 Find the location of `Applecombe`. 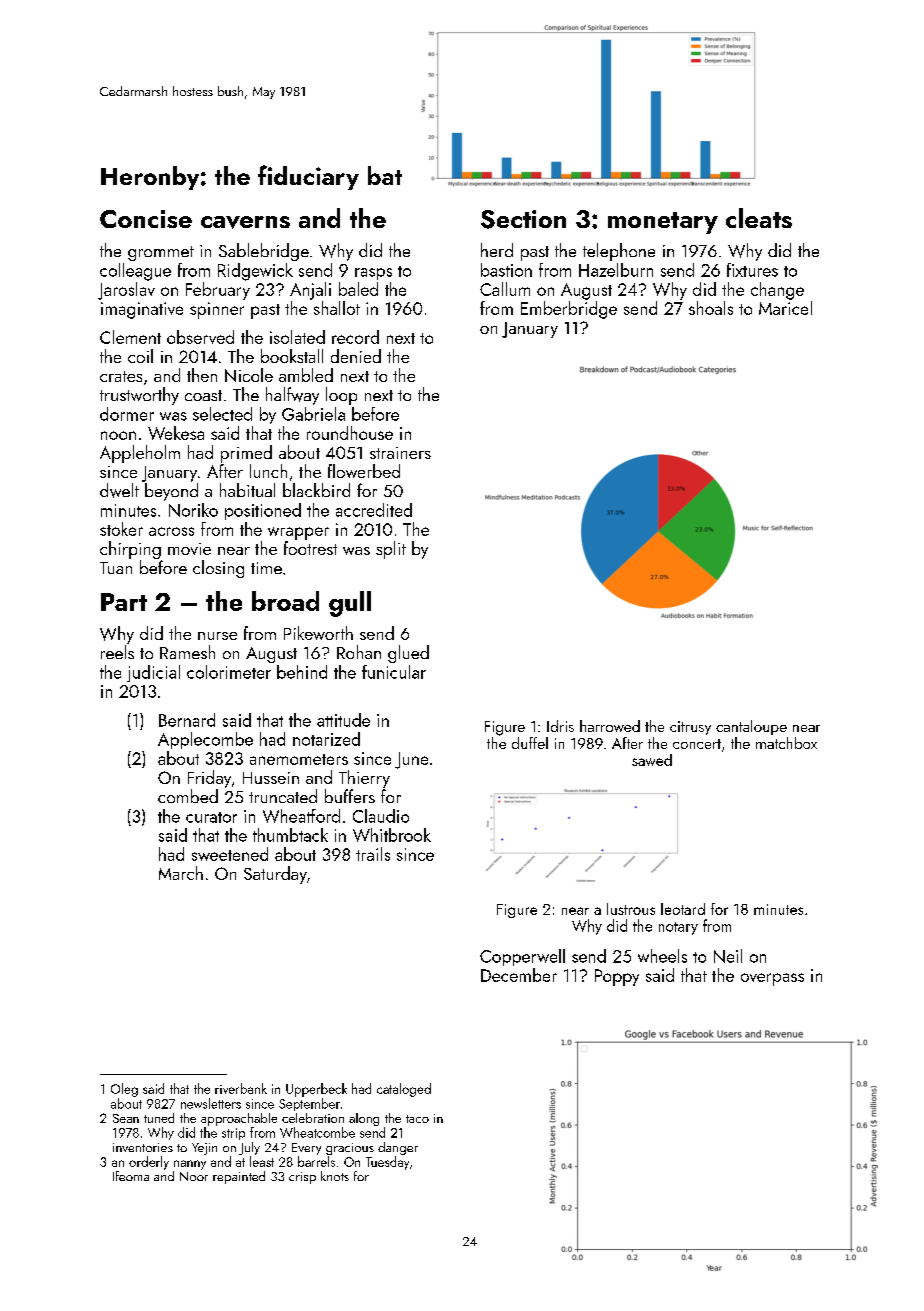

Applecombe is located at coordinates (205, 740).
